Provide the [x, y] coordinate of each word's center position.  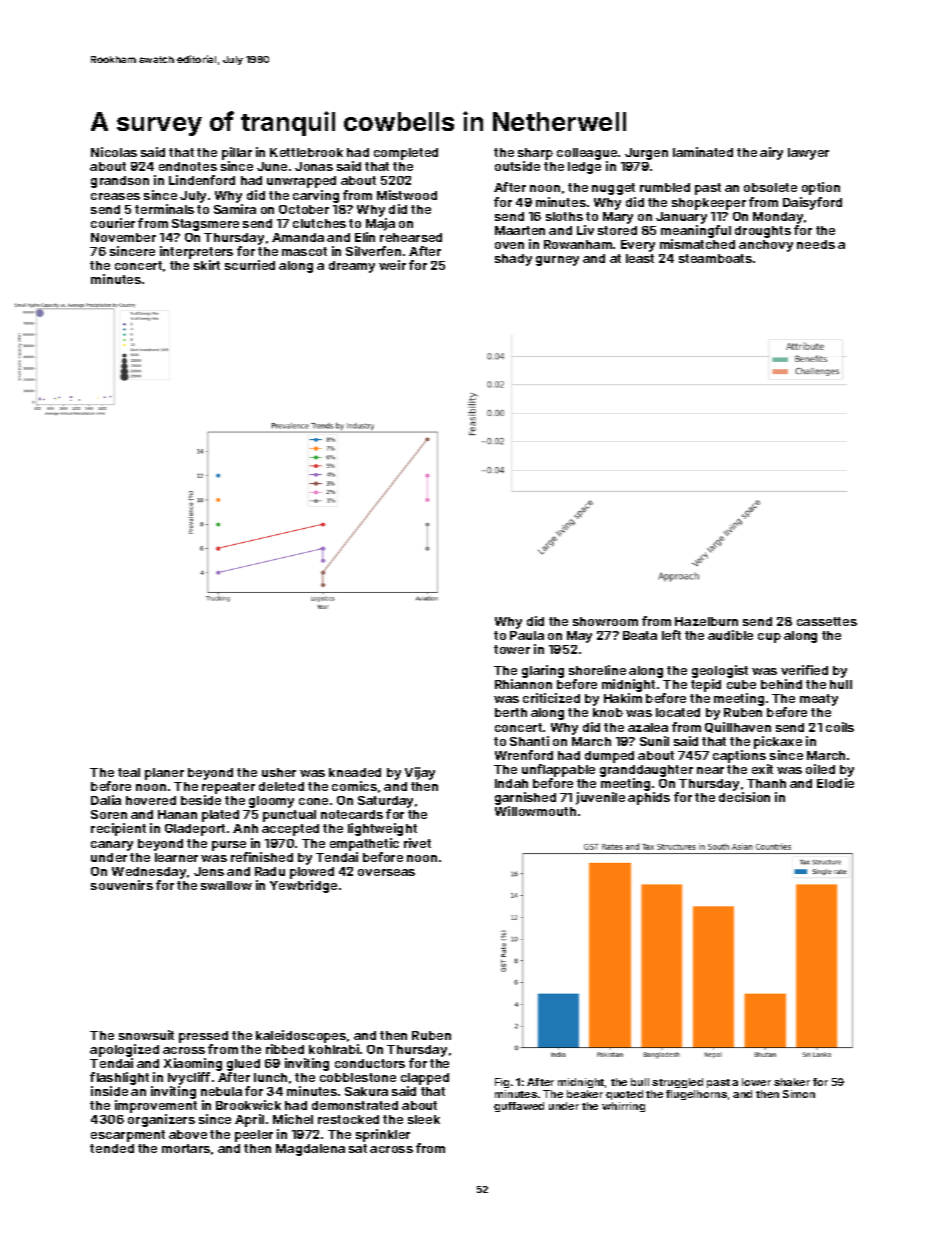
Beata [640, 635]
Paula [527, 635]
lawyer [808, 154]
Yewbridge [303, 886]
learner [176, 857]
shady [513, 260]
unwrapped [301, 182]
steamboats [715, 258]
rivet [417, 843]
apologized [124, 1050]
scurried [250, 265]
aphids [649, 798]
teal [129, 772]
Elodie [835, 783]
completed [406, 154]
